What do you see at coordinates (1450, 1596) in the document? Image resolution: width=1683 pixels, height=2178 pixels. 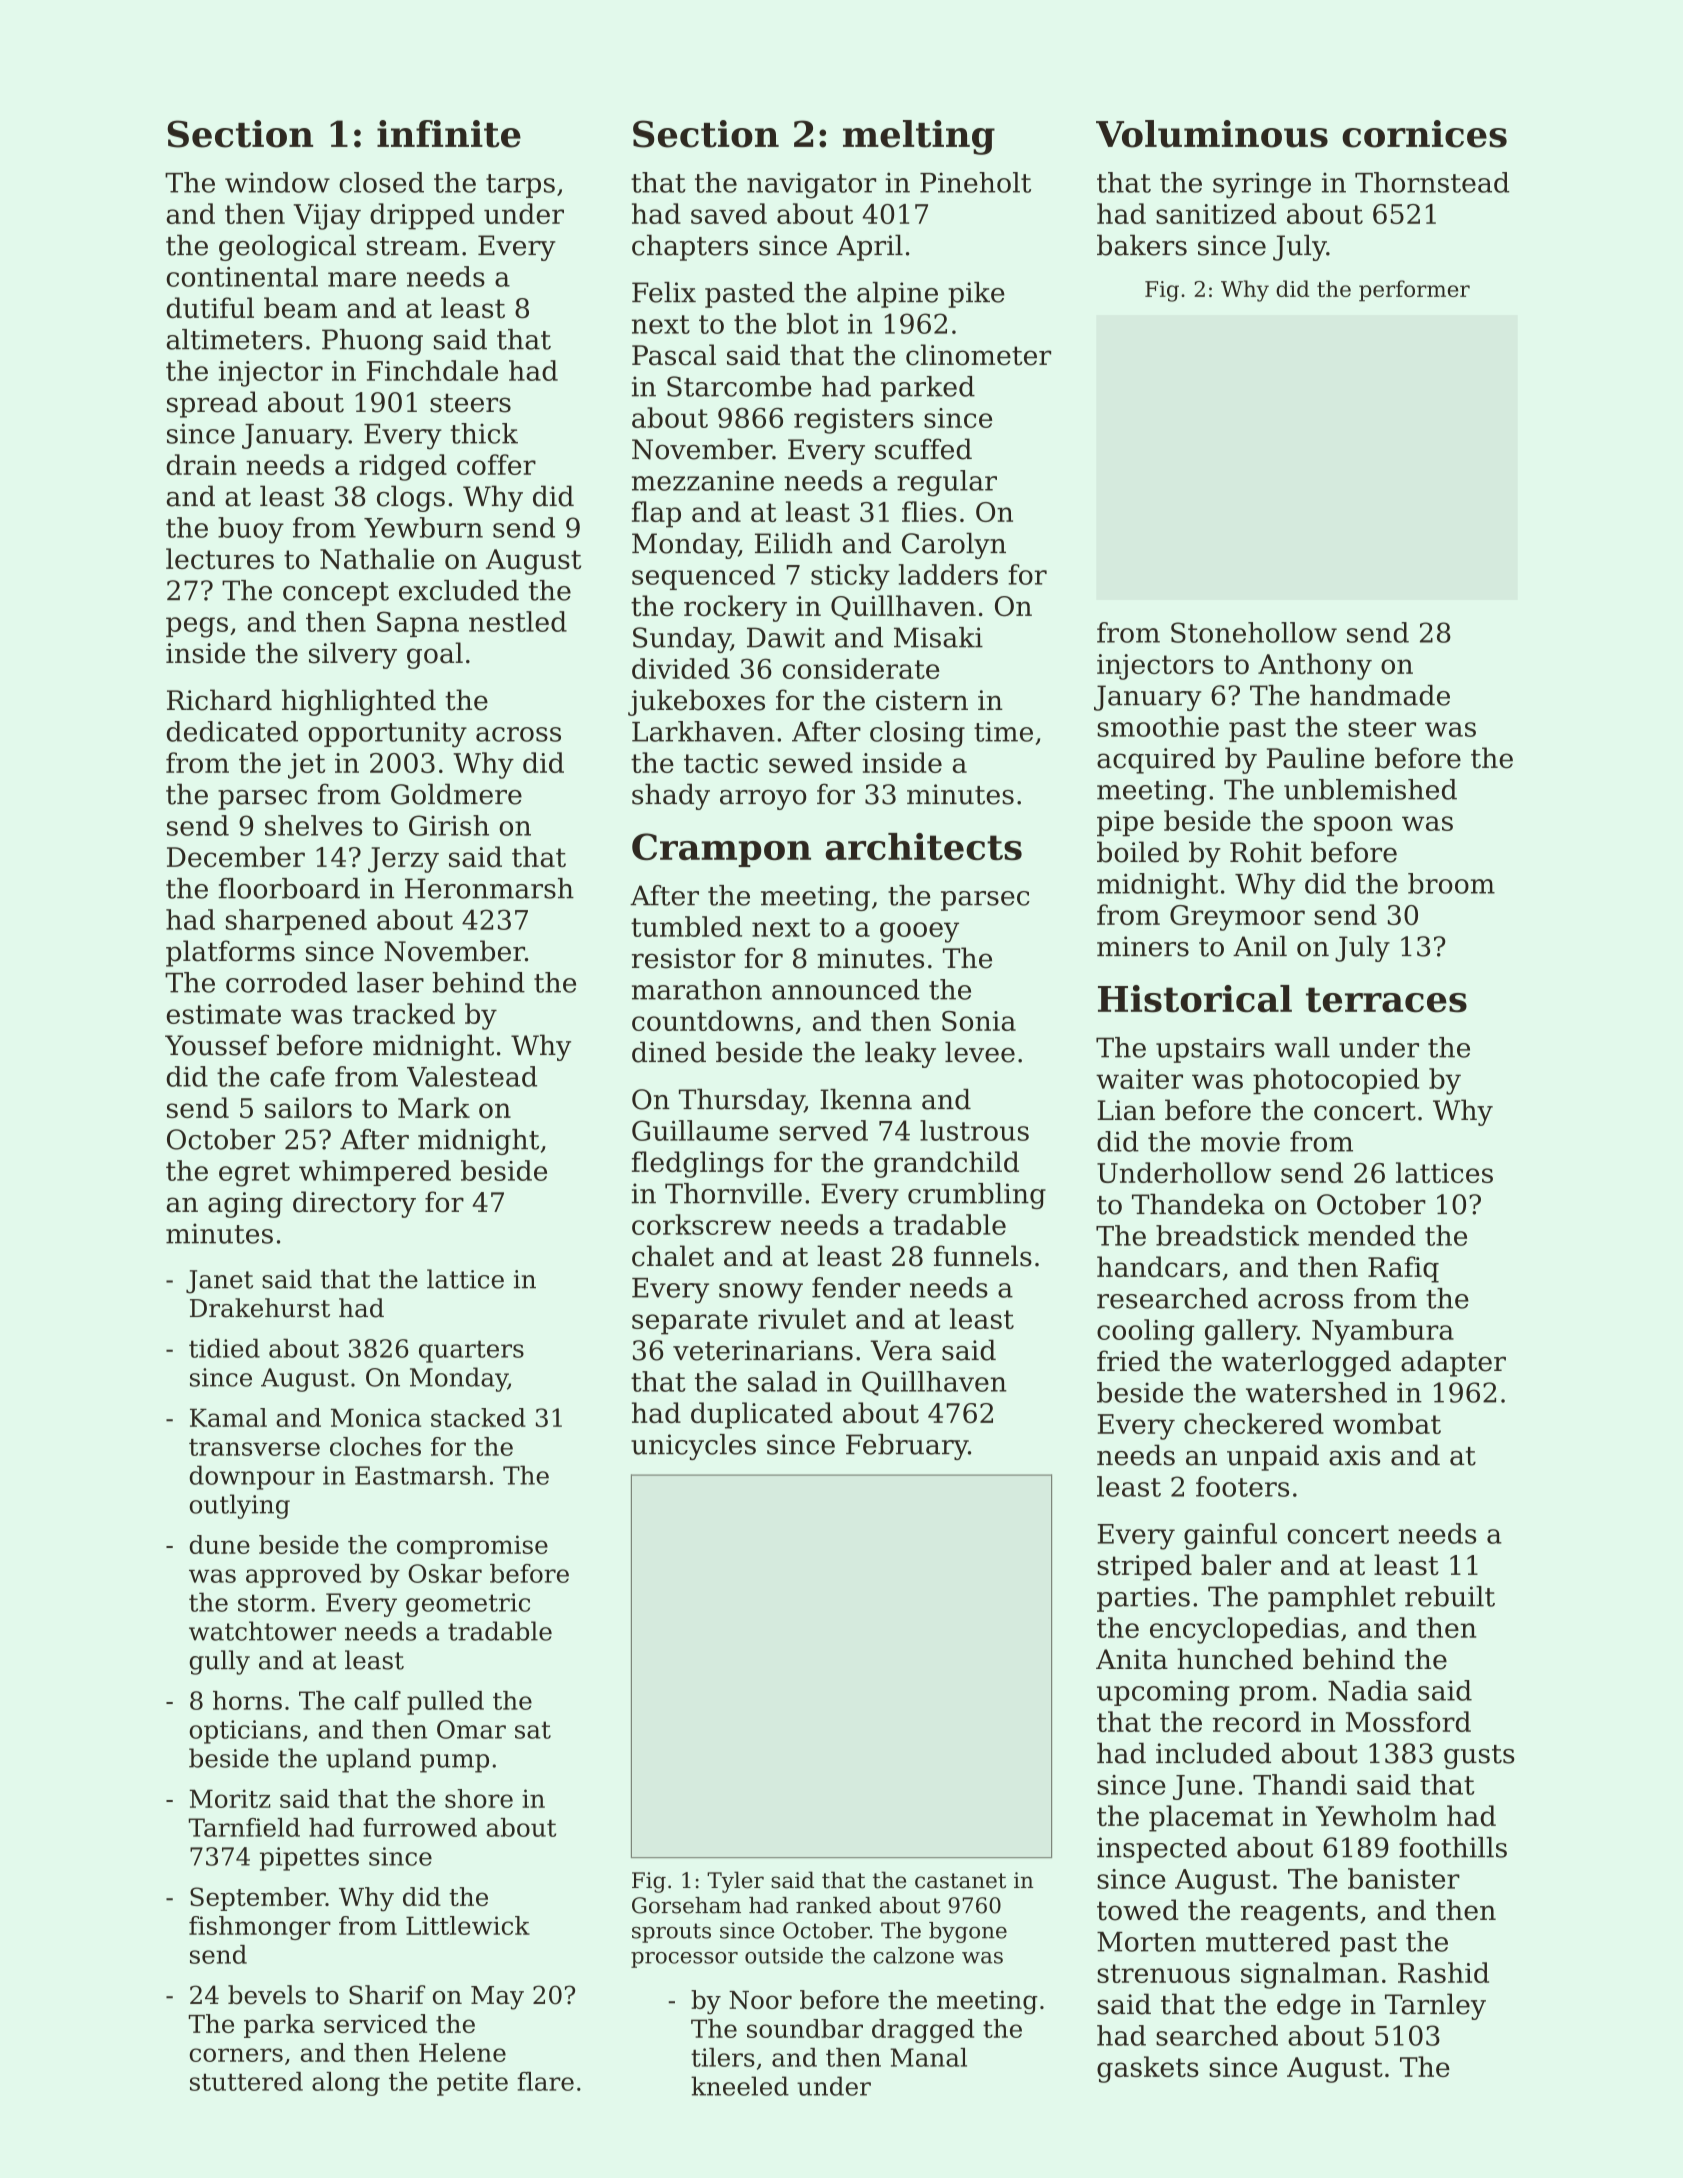 I see `rebuilt` at bounding box center [1450, 1596].
